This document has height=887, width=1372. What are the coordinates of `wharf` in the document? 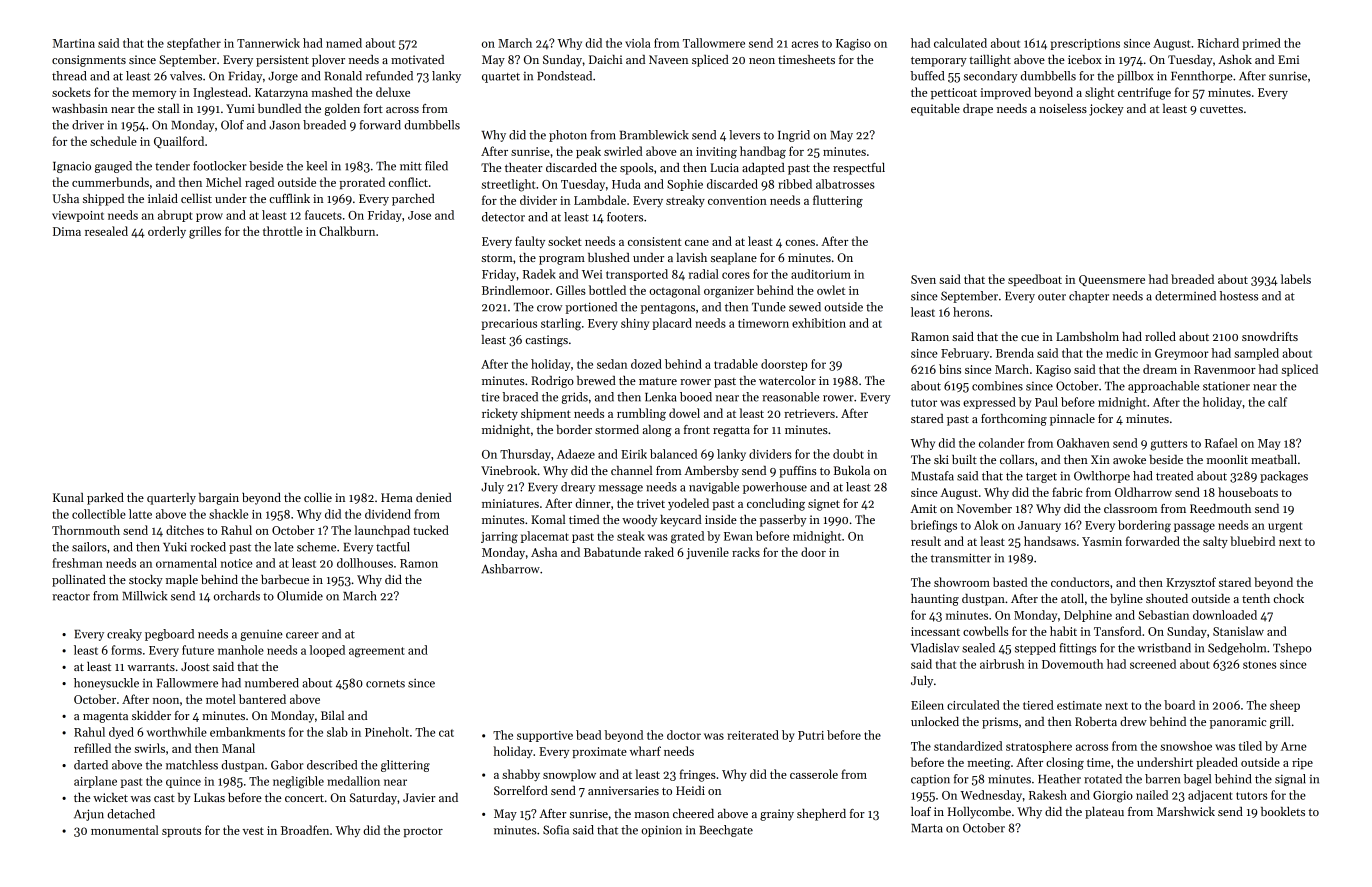 It's located at (645, 751).
